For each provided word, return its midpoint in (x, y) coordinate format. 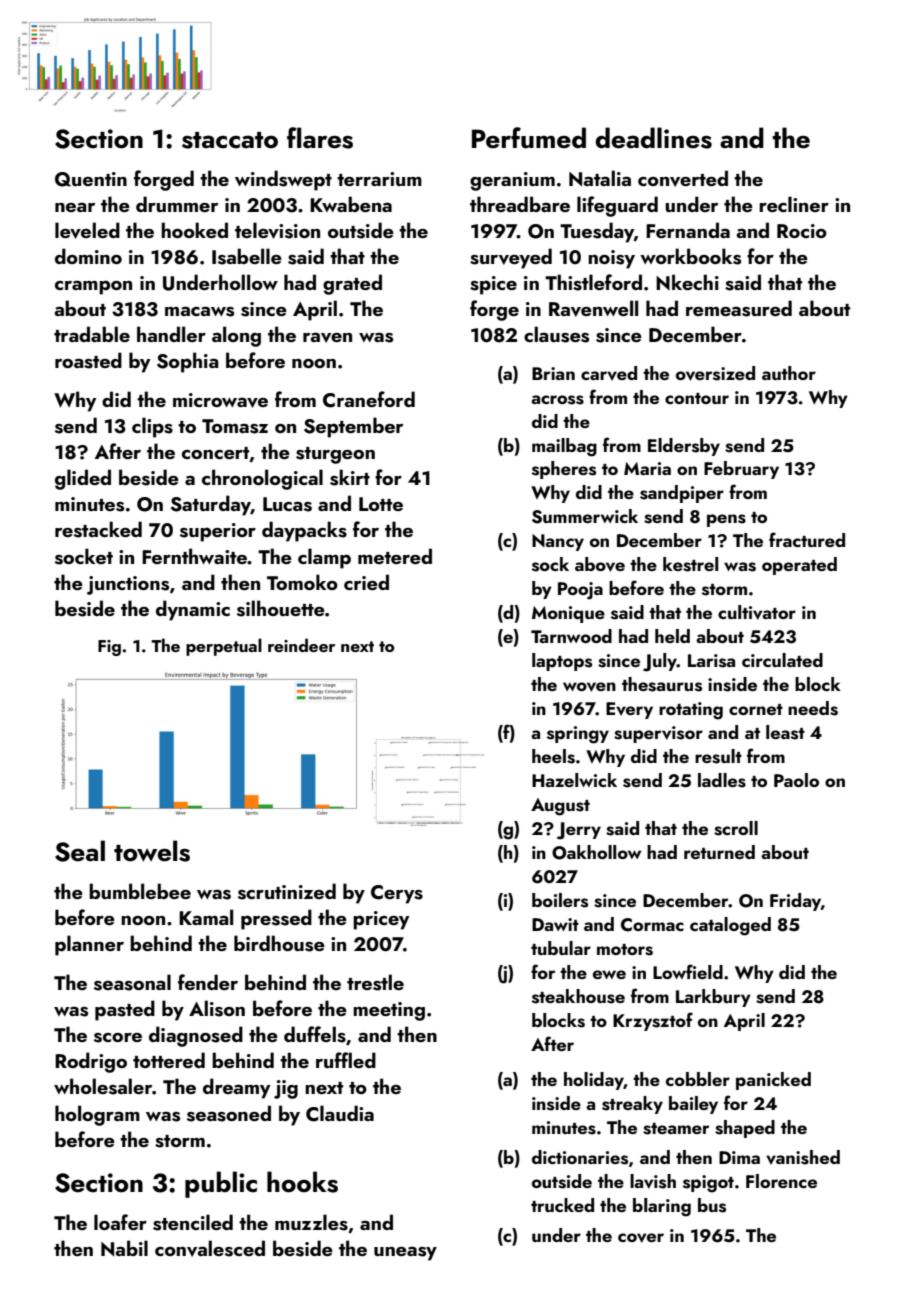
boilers (560, 900)
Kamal (206, 917)
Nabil (124, 1248)
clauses (556, 334)
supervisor (658, 734)
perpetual (224, 647)
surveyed (511, 258)
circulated (782, 660)
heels (553, 756)
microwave (220, 400)
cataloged (730, 926)
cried (366, 582)
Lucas (287, 504)
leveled (87, 230)
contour (697, 398)
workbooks (690, 256)
